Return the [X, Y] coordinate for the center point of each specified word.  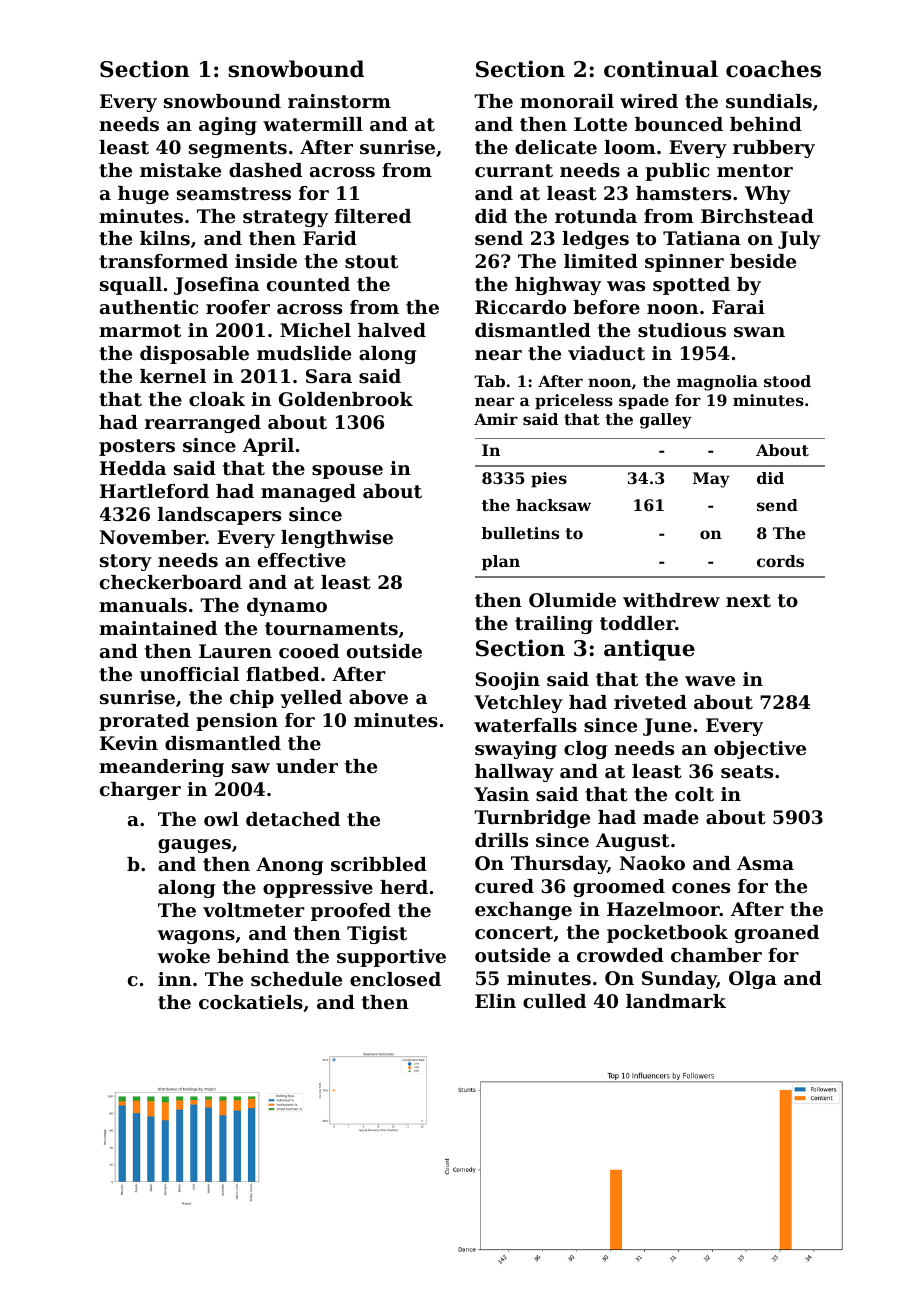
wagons [196, 937]
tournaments [331, 629]
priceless [574, 402]
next [748, 601]
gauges [194, 846]
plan [501, 563]
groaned [777, 934]
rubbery [774, 149]
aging [228, 126]
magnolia [717, 383]
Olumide [572, 600]
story [126, 562]
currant [514, 171]
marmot [140, 330]
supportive [391, 958]
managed [308, 493]
